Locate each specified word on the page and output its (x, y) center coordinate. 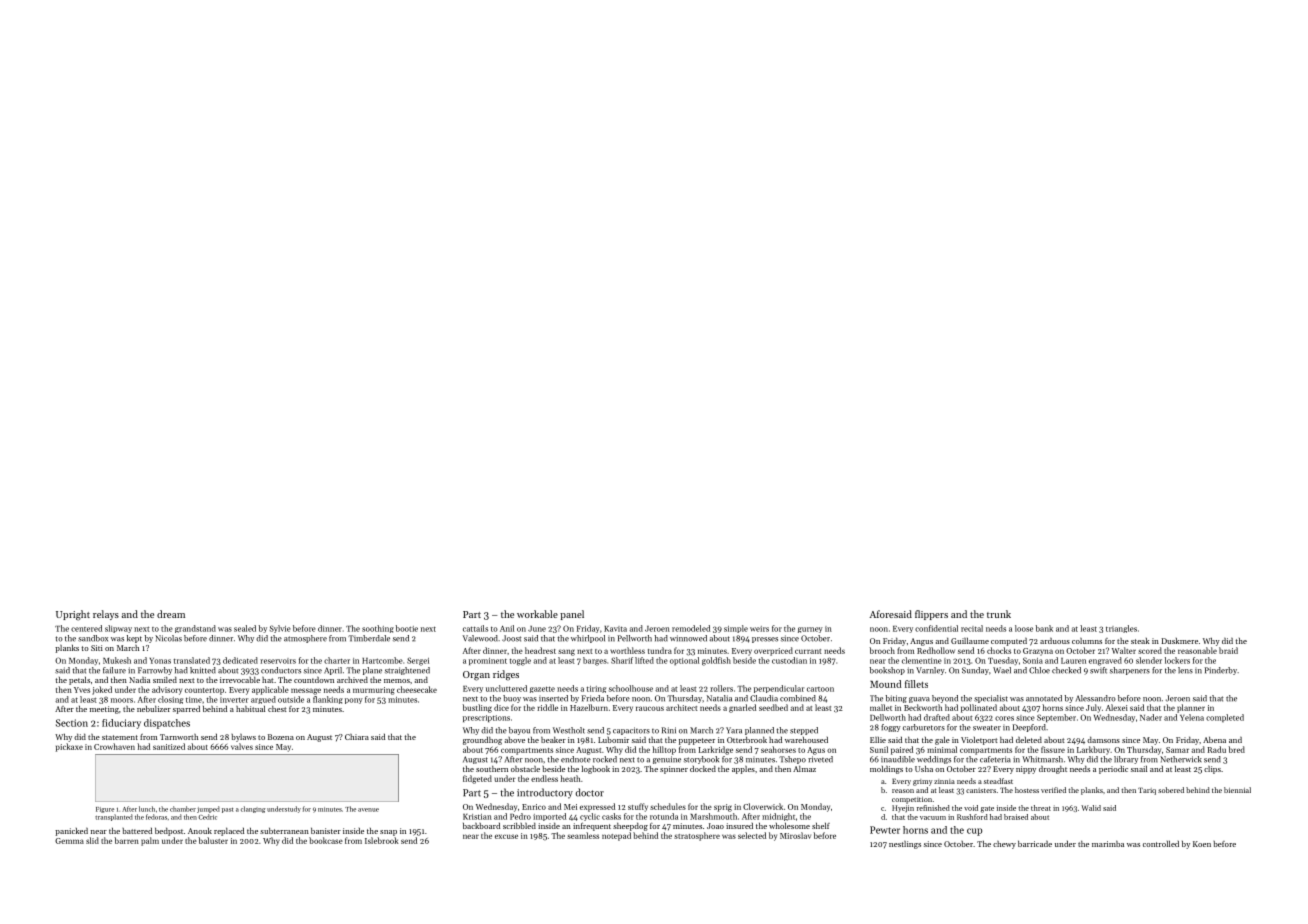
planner (1191, 708)
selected (752, 835)
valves (242, 746)
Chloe (1039, 670)
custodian (789, 660)
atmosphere (305, 639)
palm (150, 841)
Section (72, 723)
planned (759, 731)
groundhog (482, 741)
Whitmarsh (1042, 759)
